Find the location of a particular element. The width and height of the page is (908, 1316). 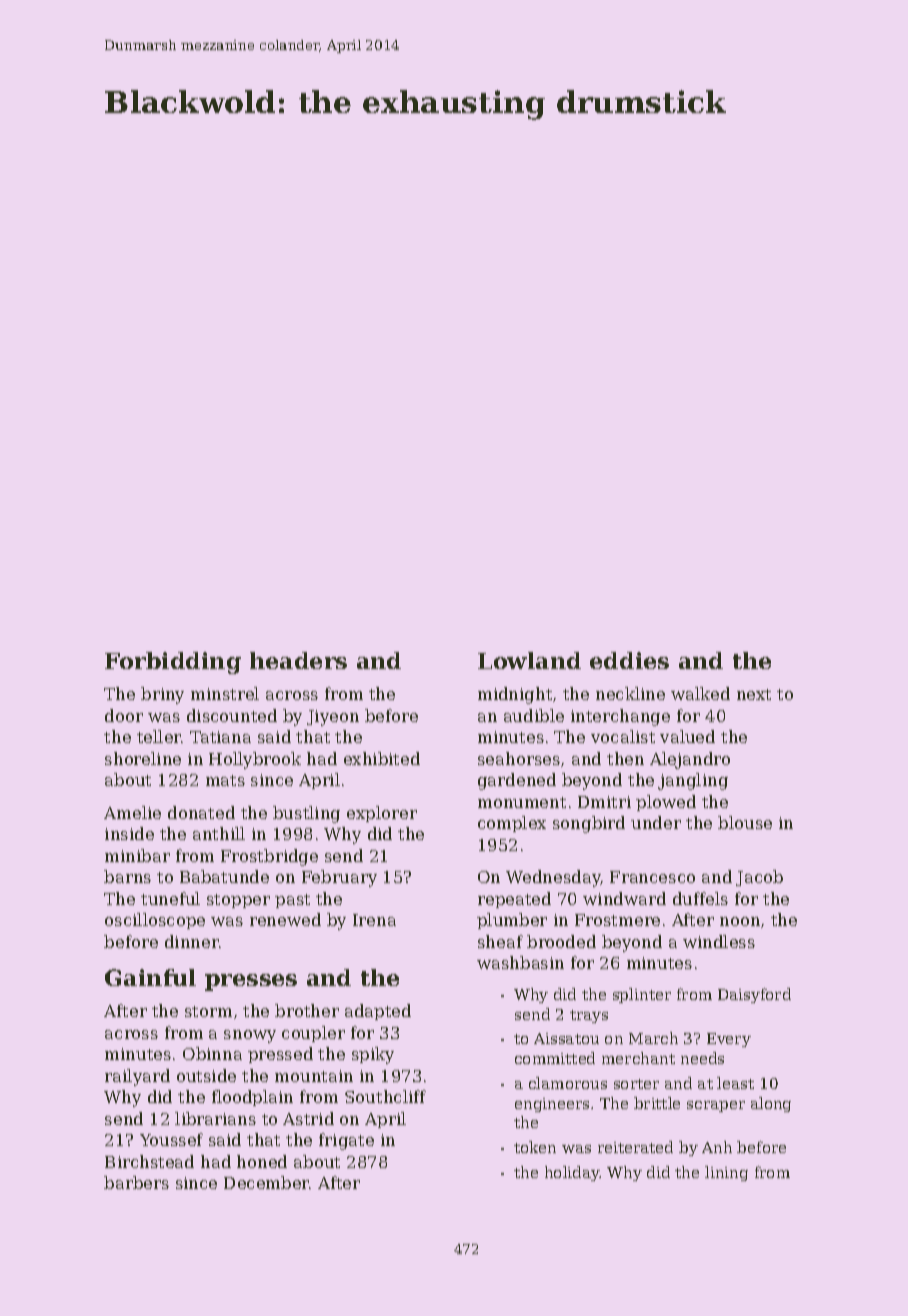

storm is located at coordinates (208, 1011).
